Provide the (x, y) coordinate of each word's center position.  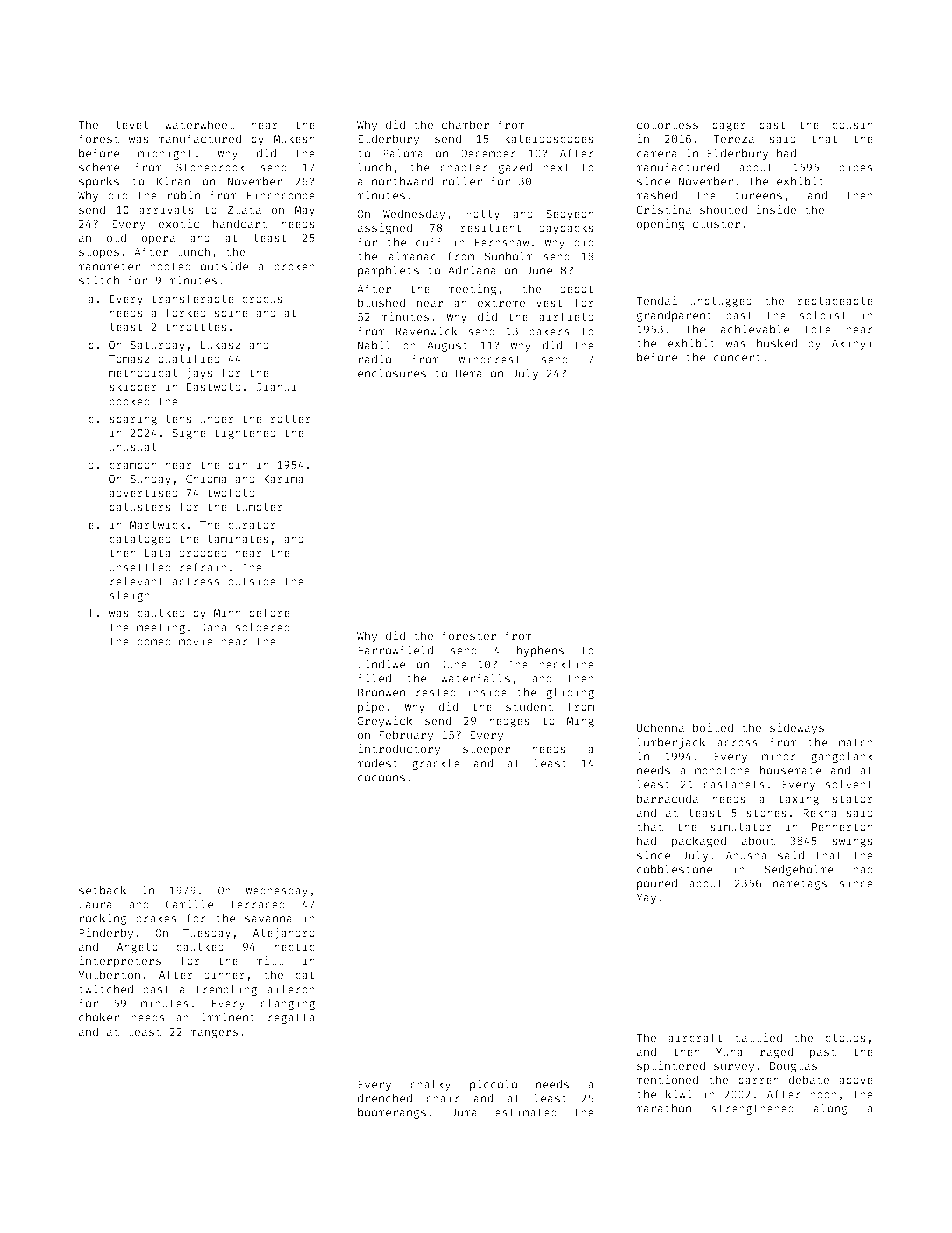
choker (99, 1017)
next (556, 168)
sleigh (129, 596)
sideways (797, 729)
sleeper (486, 750)
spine (231, 314)
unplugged (721, 302)
